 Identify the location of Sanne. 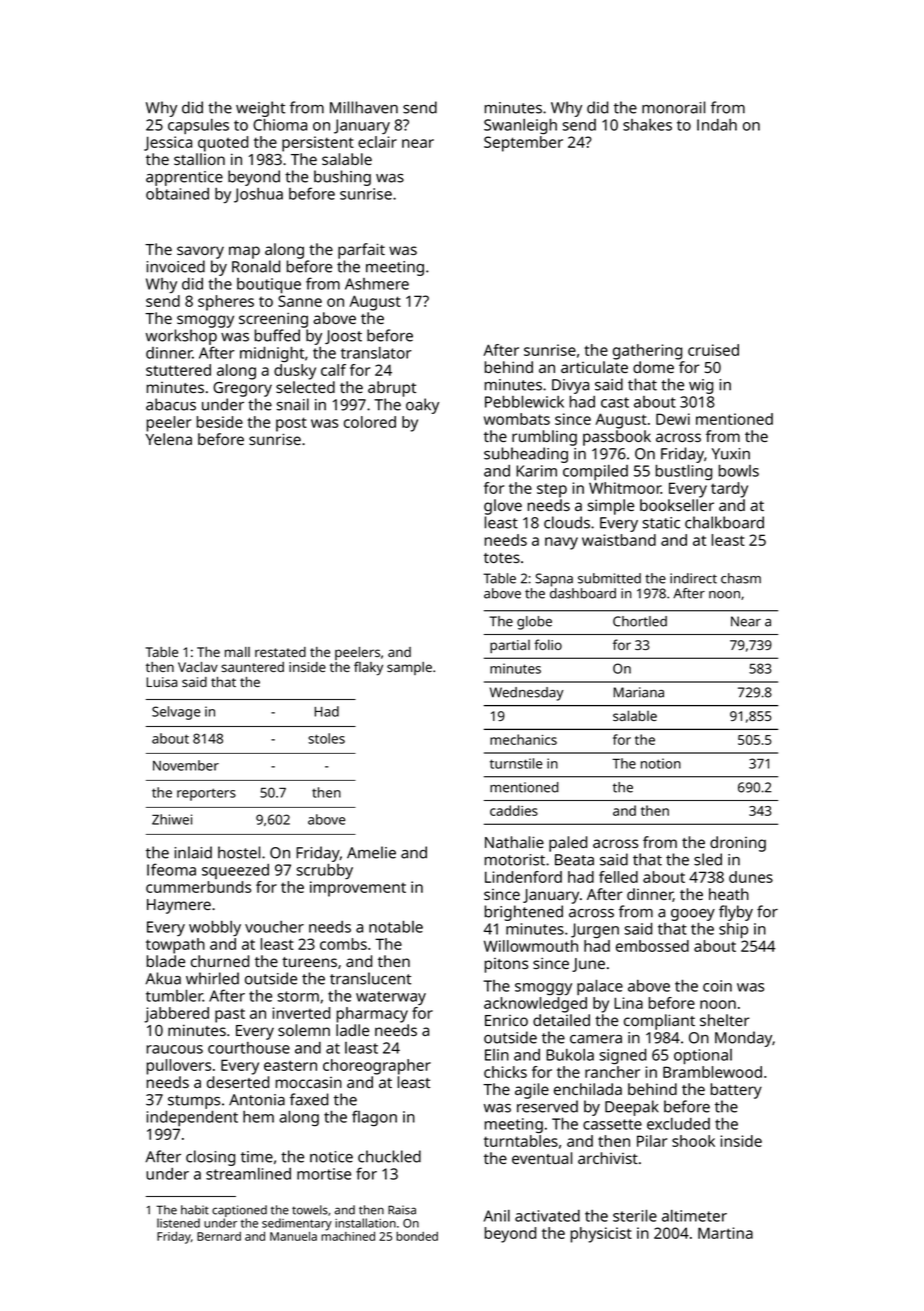
(300, 301).
